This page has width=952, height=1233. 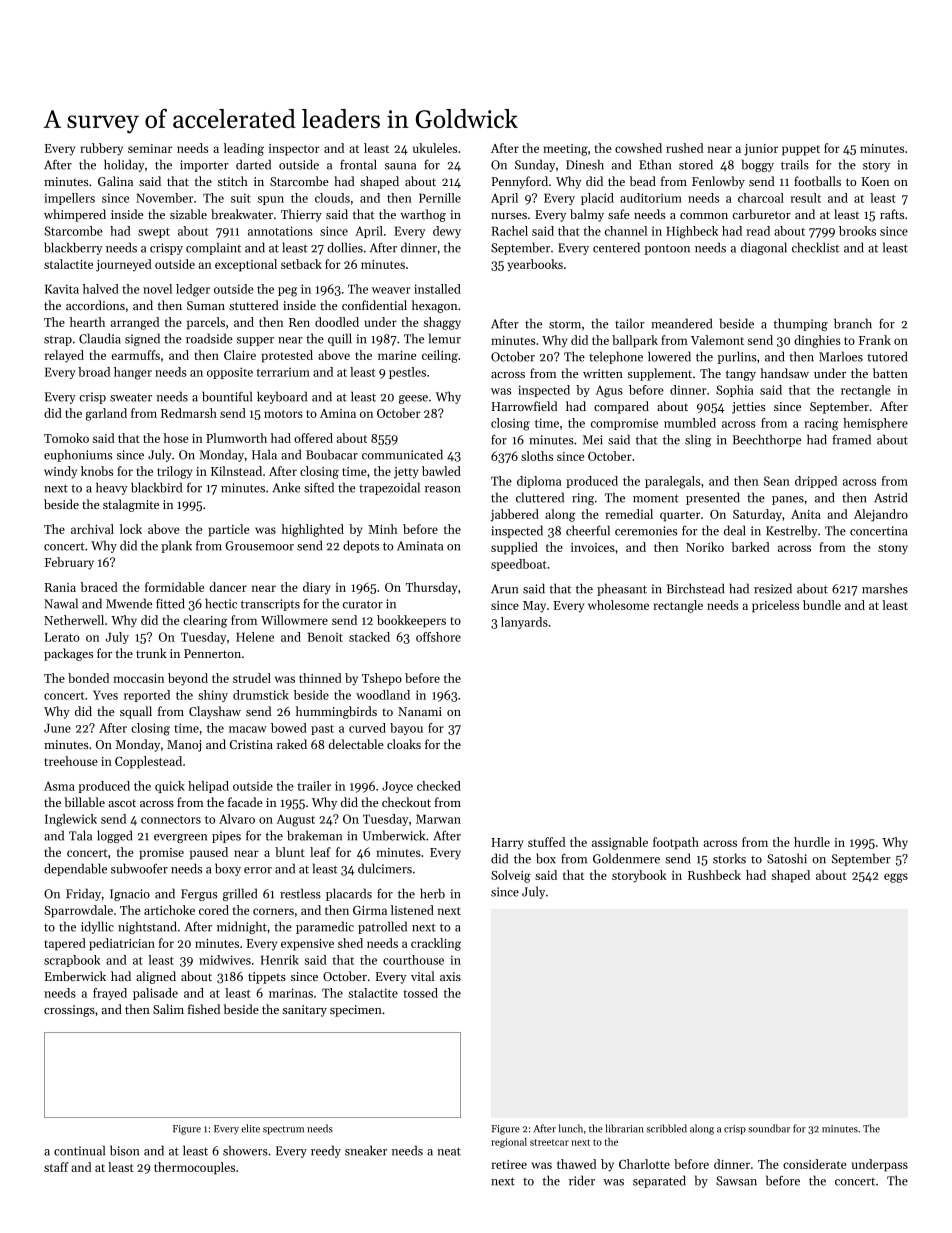 I want to click on soundbar, so click(x=769, y=1128).
